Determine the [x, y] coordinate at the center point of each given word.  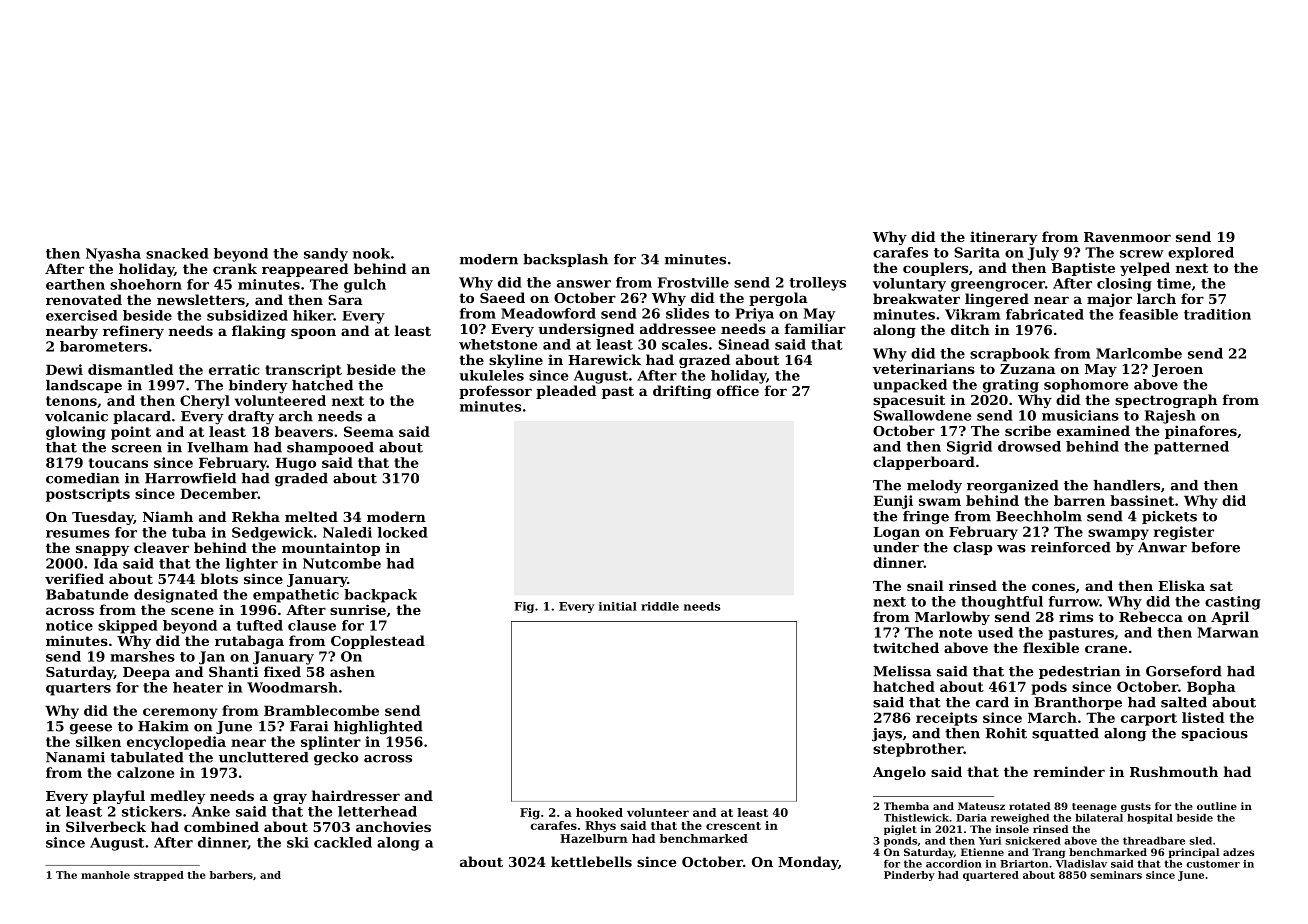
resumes [78, 534]
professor [495, 392]
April [1230, 618]
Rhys [600, 827]
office [738, 390]
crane [1106, 649]
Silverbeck [106, 826]
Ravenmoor [1127, 237]
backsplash [565, 260]
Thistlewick [916, 818]
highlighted [378, 728]
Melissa [902, 671]
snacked [177, 253]
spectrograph [1166, 401]
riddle [660, 606]
